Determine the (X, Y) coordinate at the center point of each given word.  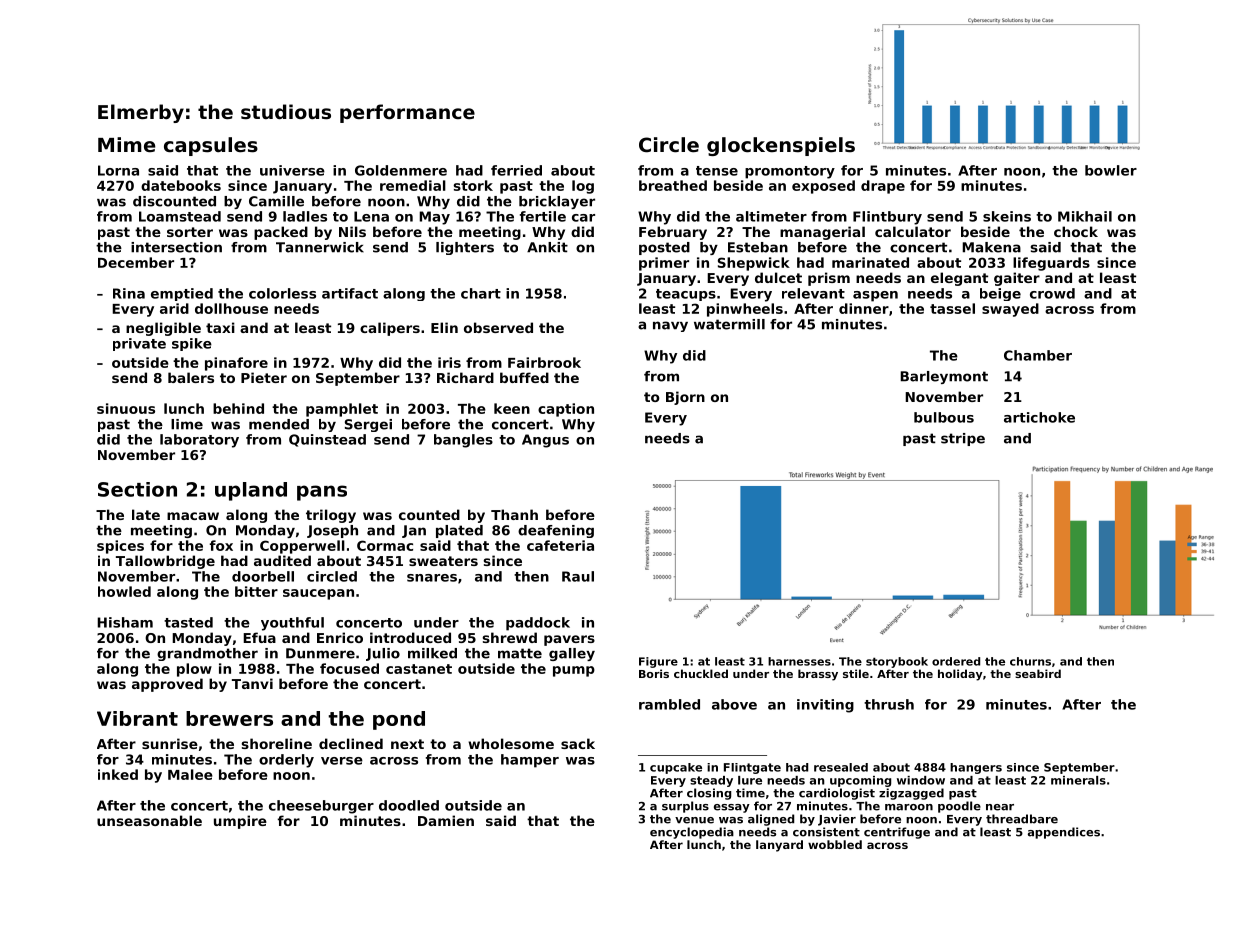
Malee (190, 774)
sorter (190, 232)
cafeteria (560, 545)
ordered (956, 661)
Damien (446, 820)
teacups (686, 295)
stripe (963, 439)
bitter (256, 591)
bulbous (944, 417)
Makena (991, 247)
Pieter (264, 377)
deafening (556, 531)
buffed (524, 377)
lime (187, 424)
